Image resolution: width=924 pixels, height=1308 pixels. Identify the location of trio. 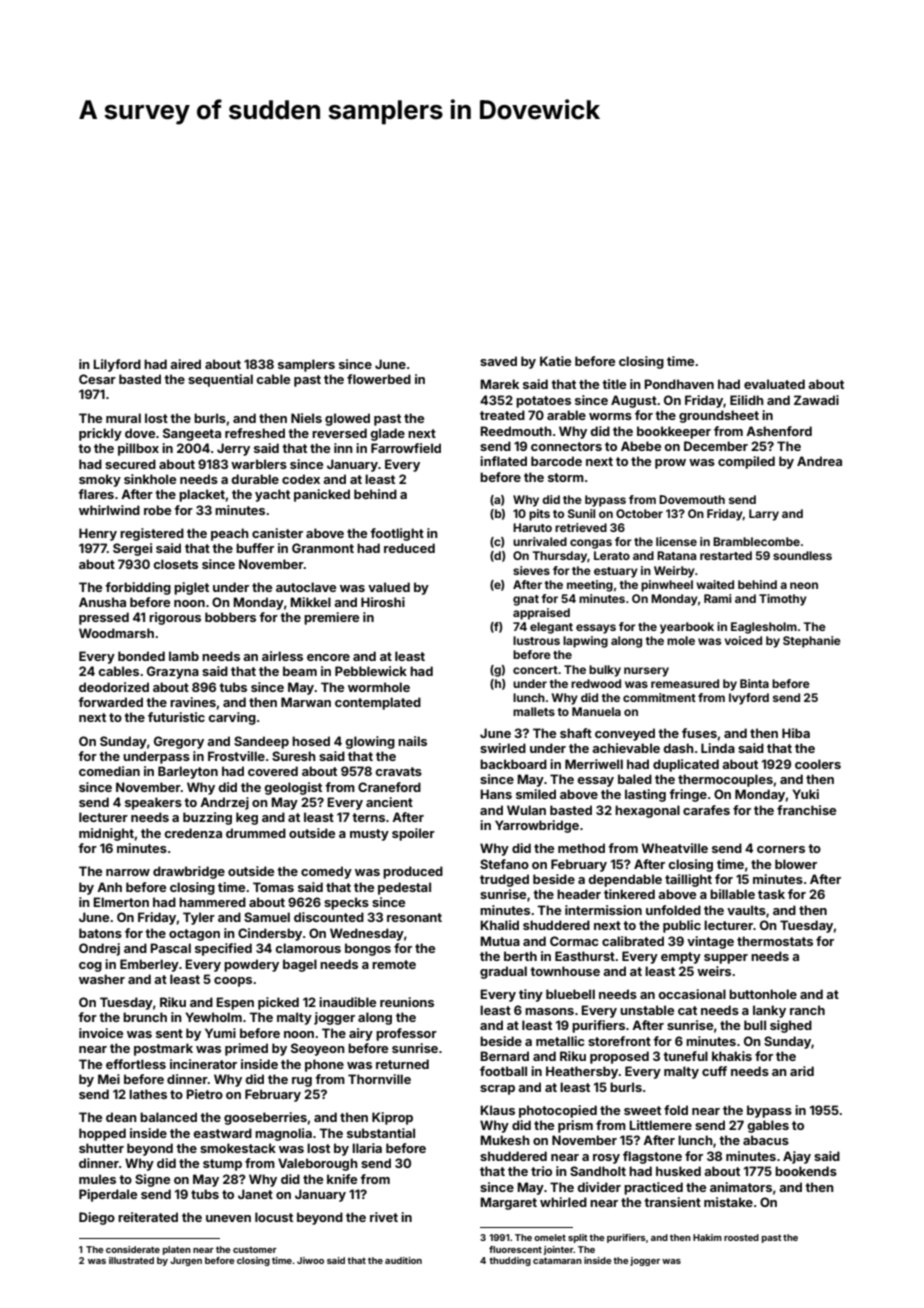
(541, 1171).
